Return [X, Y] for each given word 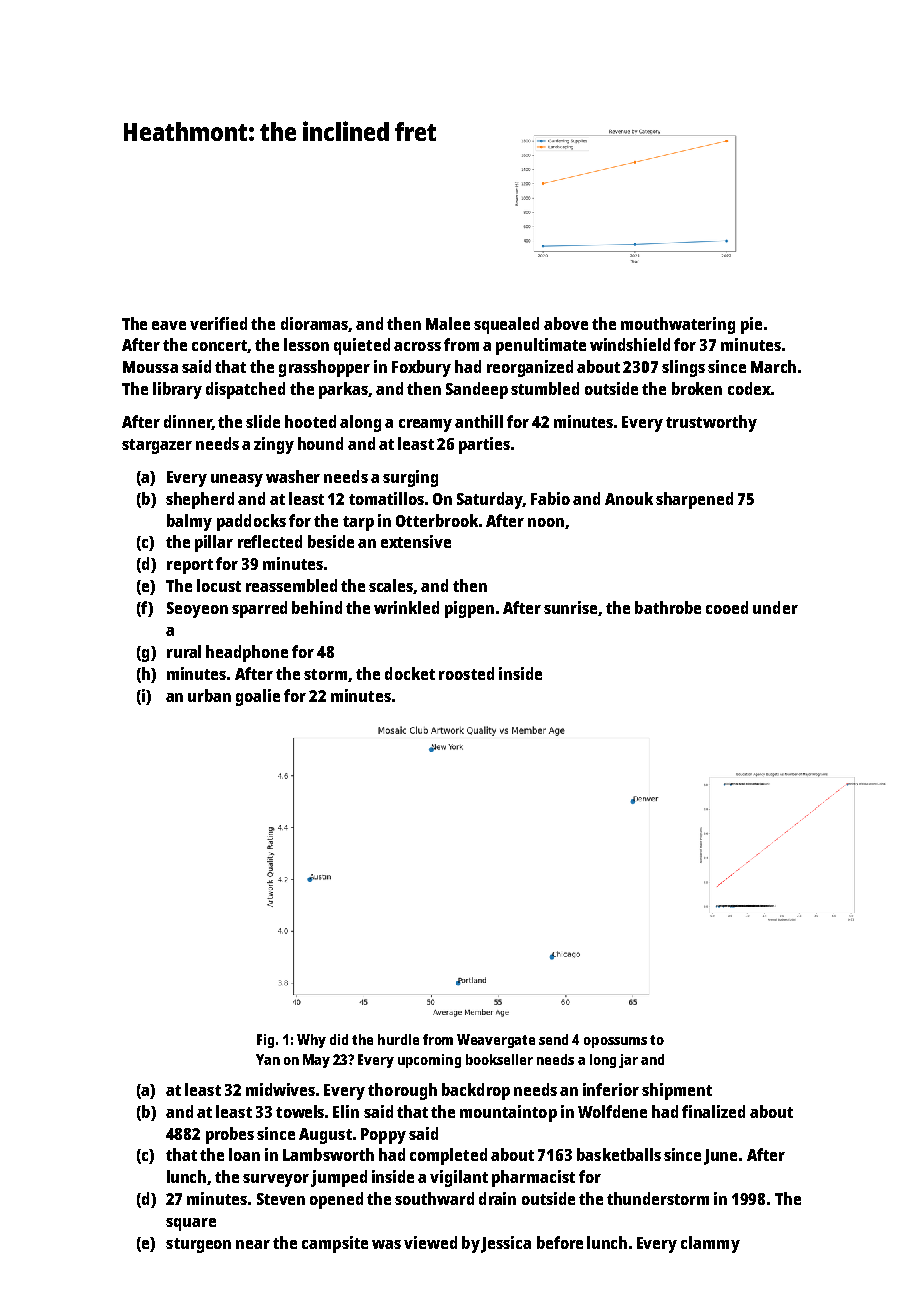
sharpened [694, 500]
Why [311, 1041]
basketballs [619, 1154]
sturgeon [198, 1245]
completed [448, 1156]
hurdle [398, 1039]
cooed [727, 607]
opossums [615, 1042]
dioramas [315, 324]
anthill [479, 421]
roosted [466, 673]
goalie [258, 697]
